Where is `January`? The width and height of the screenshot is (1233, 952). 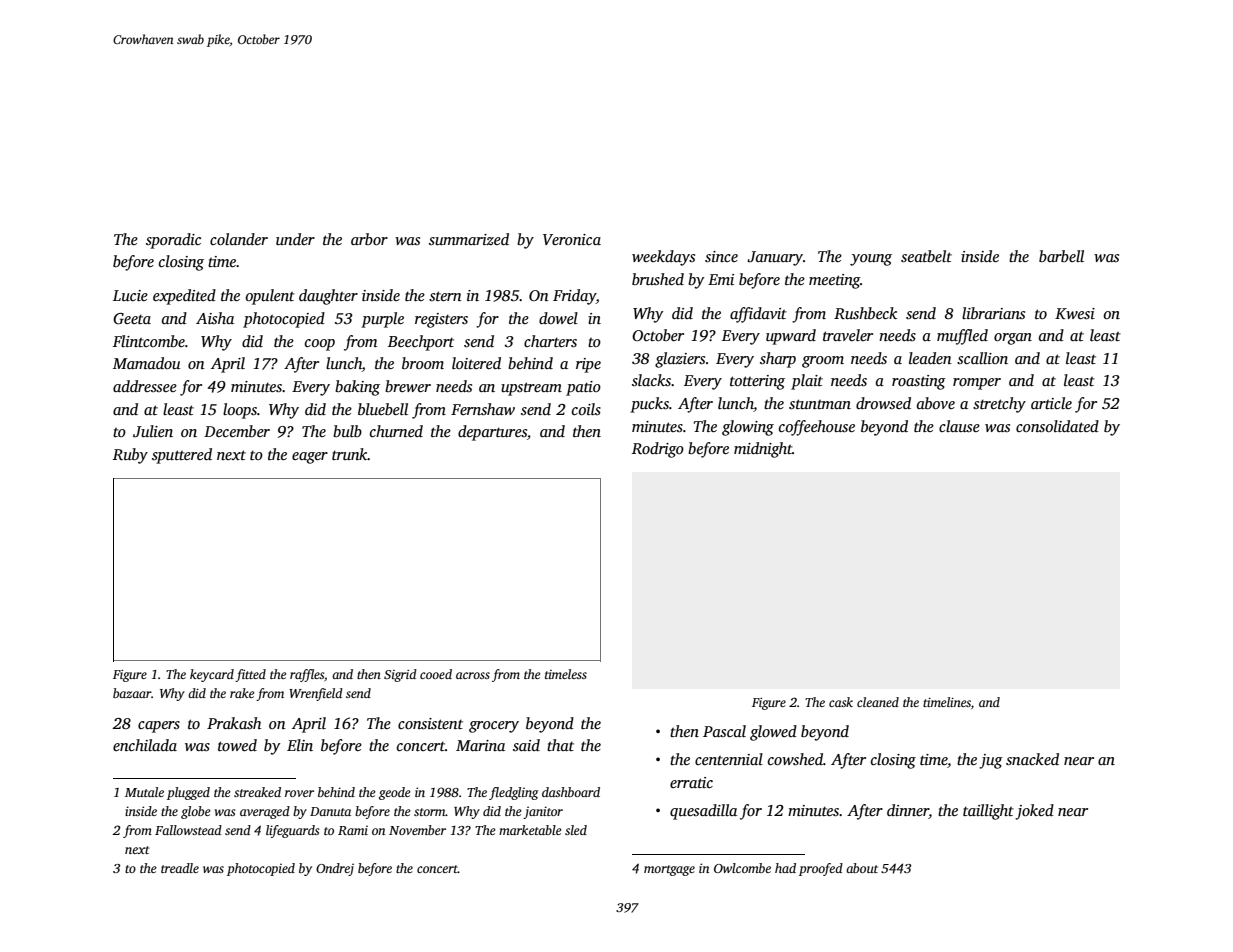 January is located at coordinates (775, 258).
